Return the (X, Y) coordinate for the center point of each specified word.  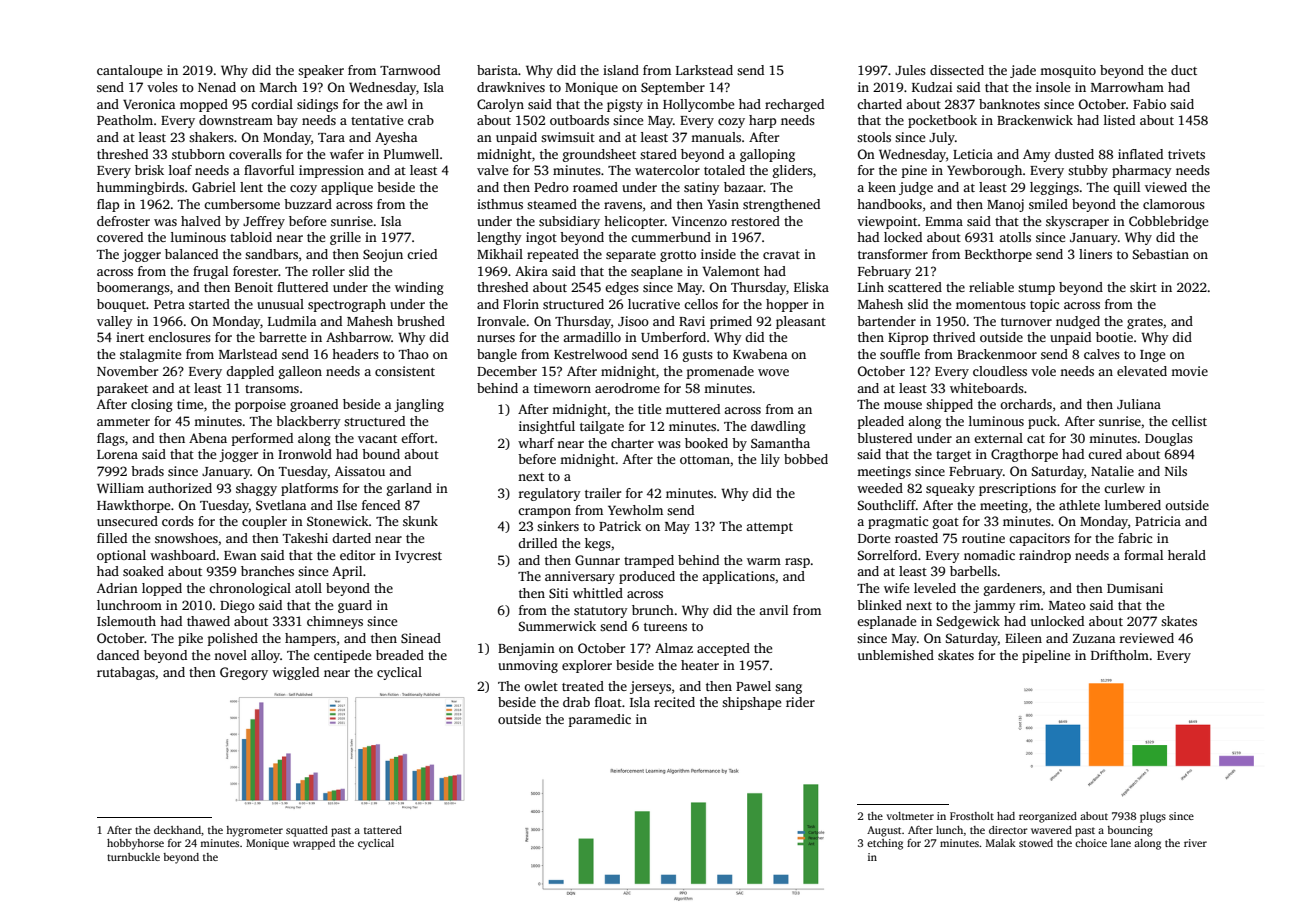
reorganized (1048, 817)
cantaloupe (129, 71)
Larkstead (704, 70)
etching (885, 844)
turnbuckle (133, 857)
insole (1053, 87)
